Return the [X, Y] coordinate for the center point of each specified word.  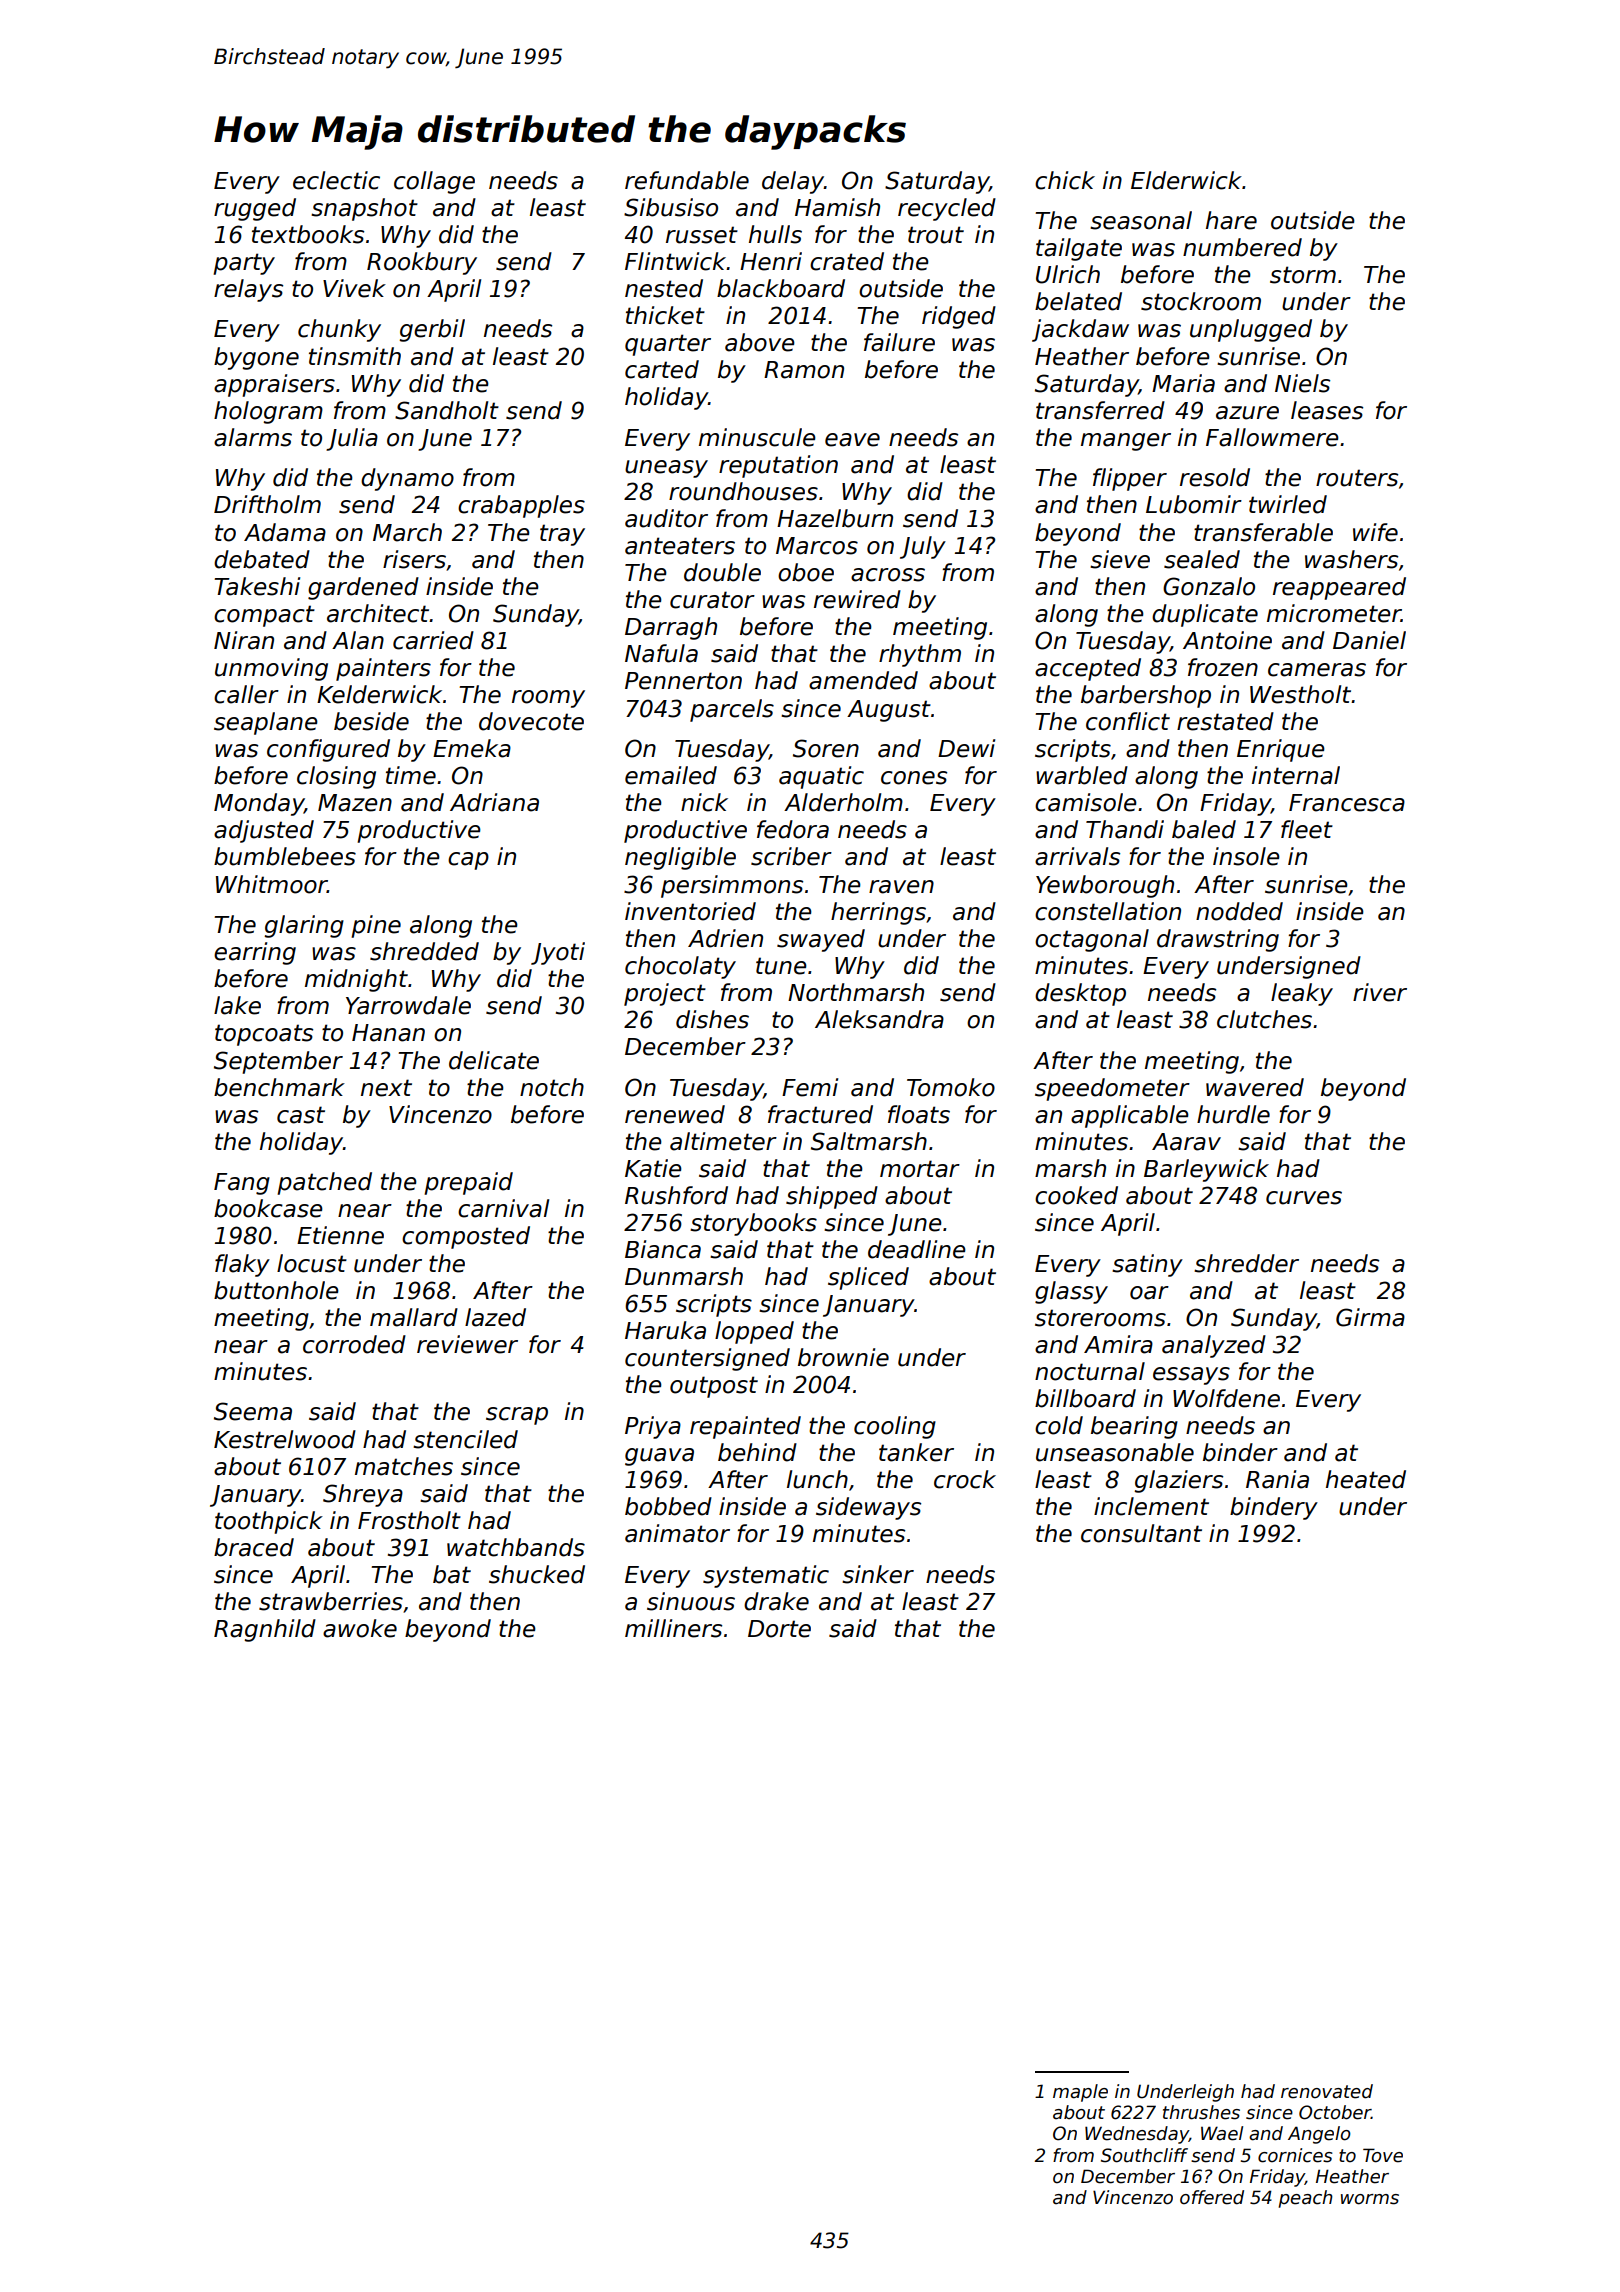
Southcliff [1144, 2155]
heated [1366, 1479]
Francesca [1347, 803]
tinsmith [355, 356]
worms [1370, 2199]
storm [1303, 275]
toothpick [269, 1522]
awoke [360, 1628]
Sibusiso [671, 207]
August [889, 711]
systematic [766, 1576]
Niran [244, 640]
